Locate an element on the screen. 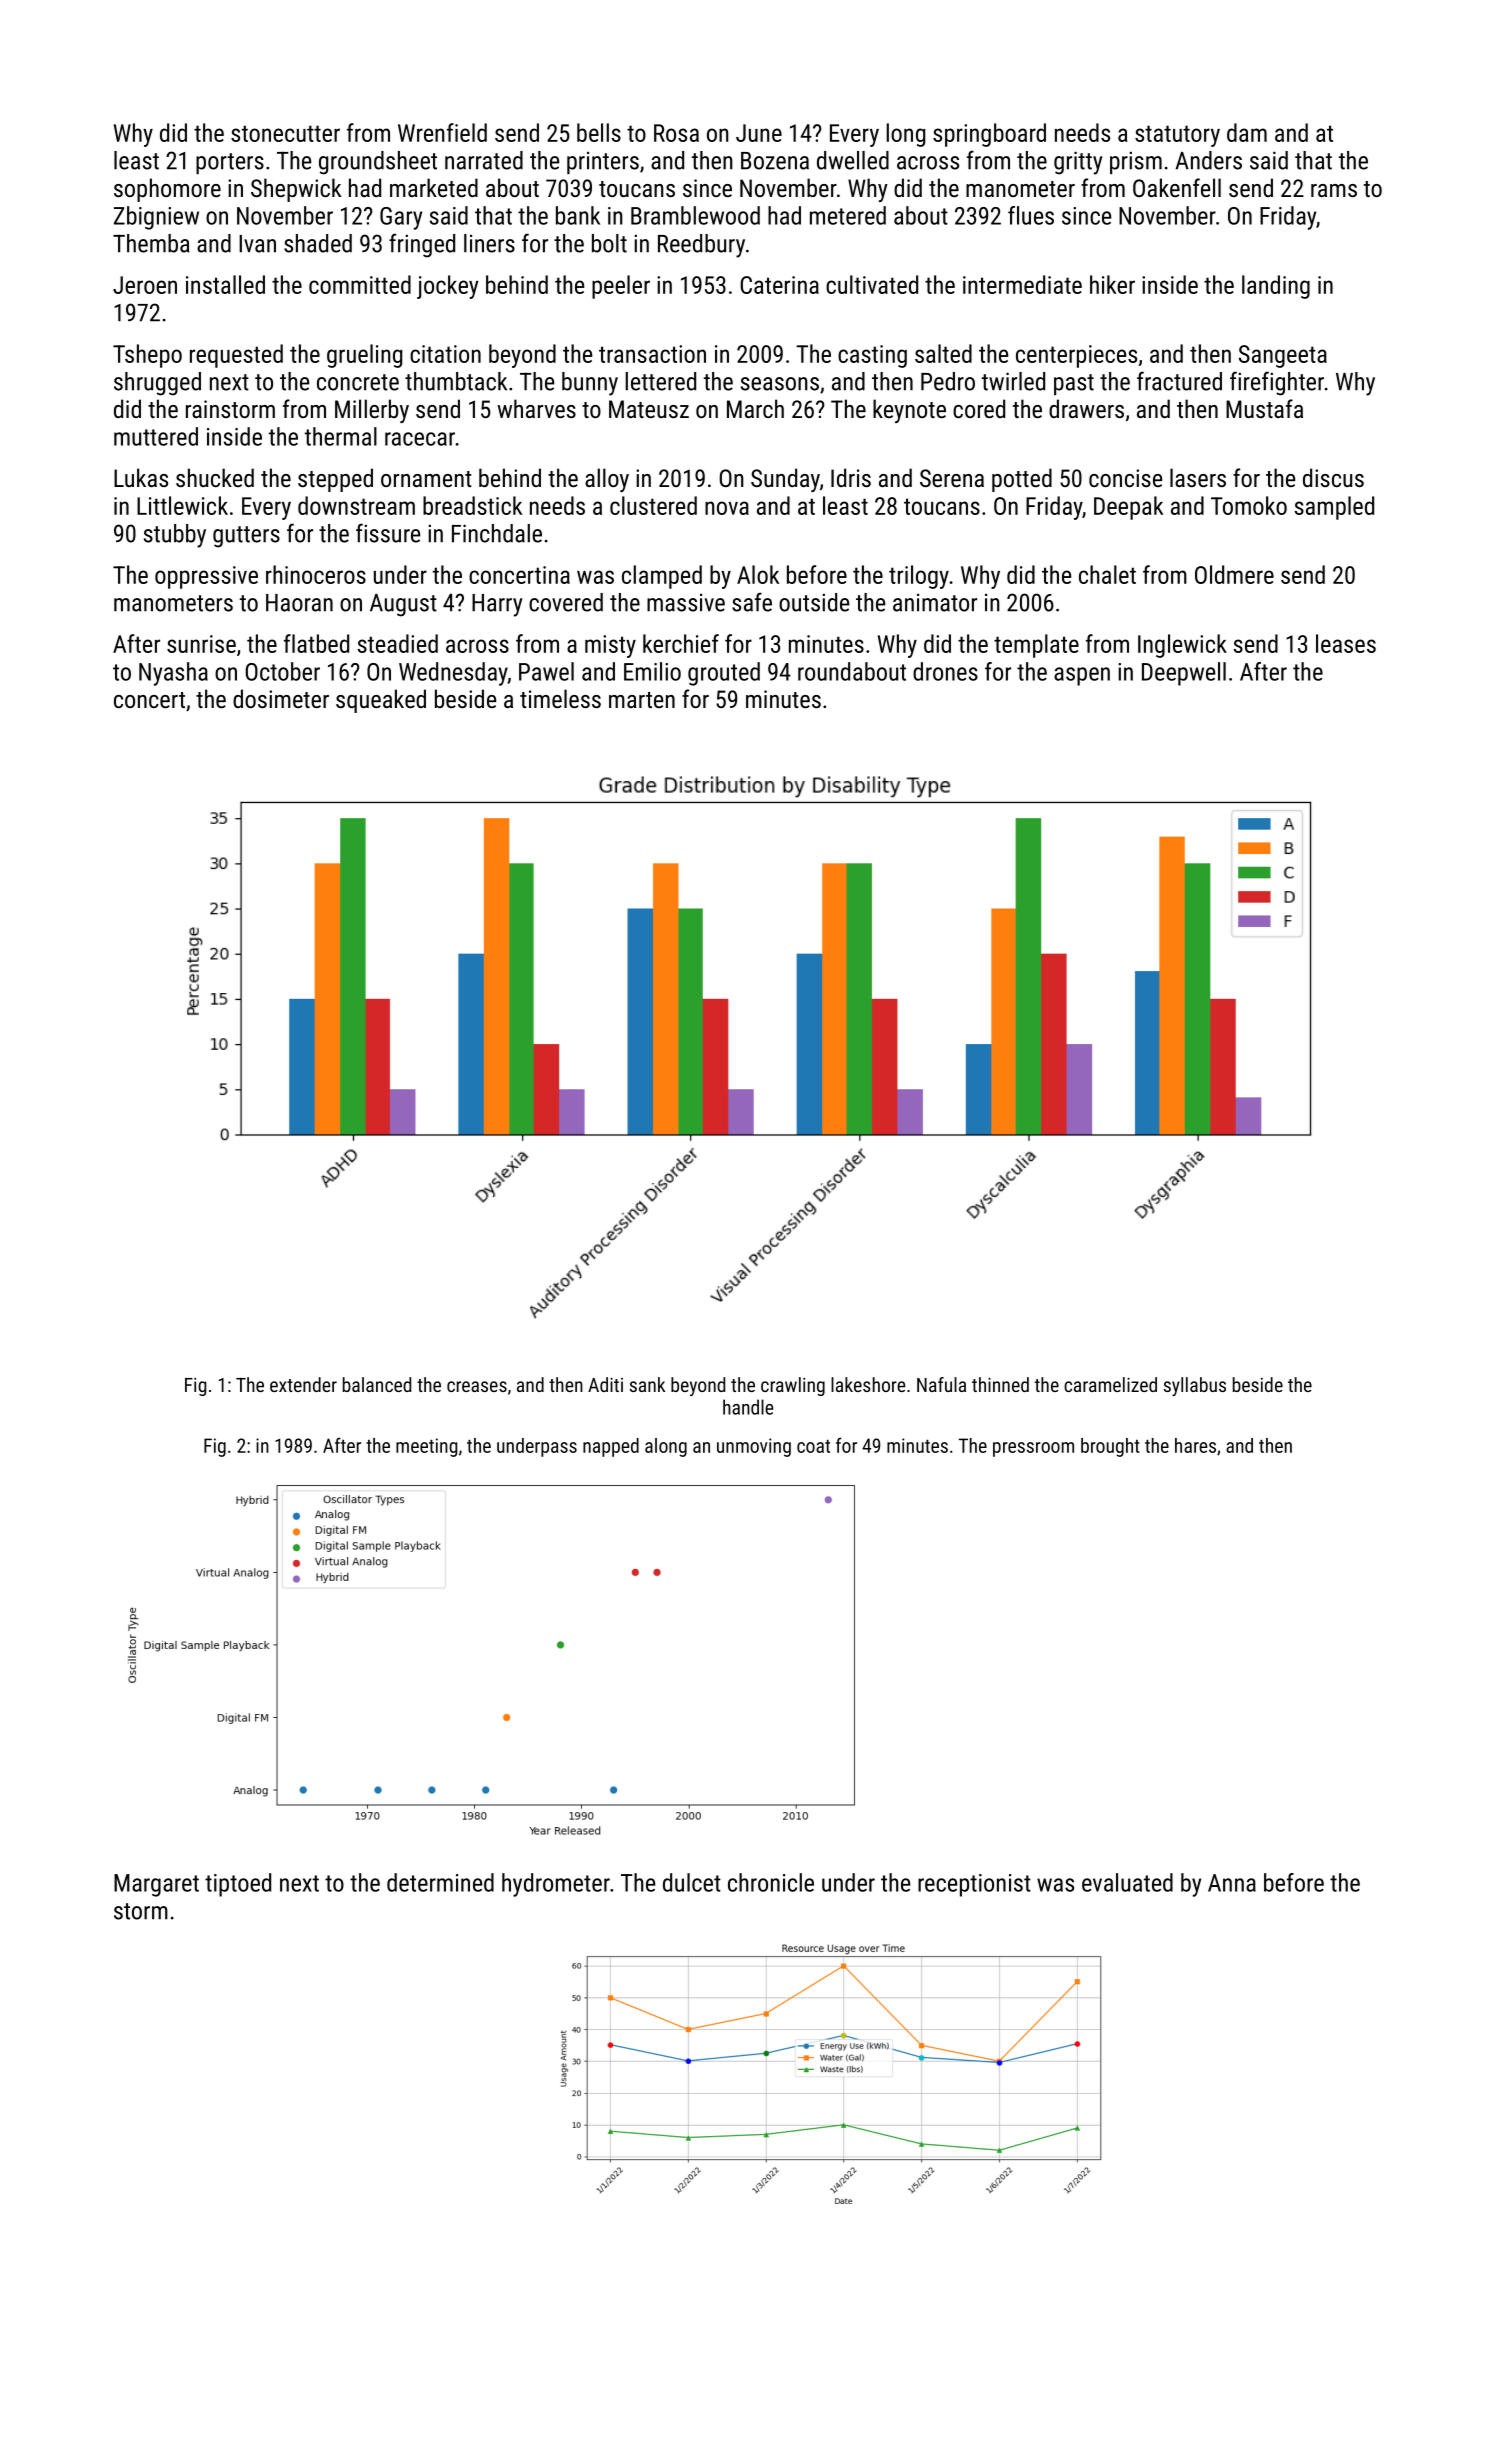  squeaked is located at coordinates (381, 701).
